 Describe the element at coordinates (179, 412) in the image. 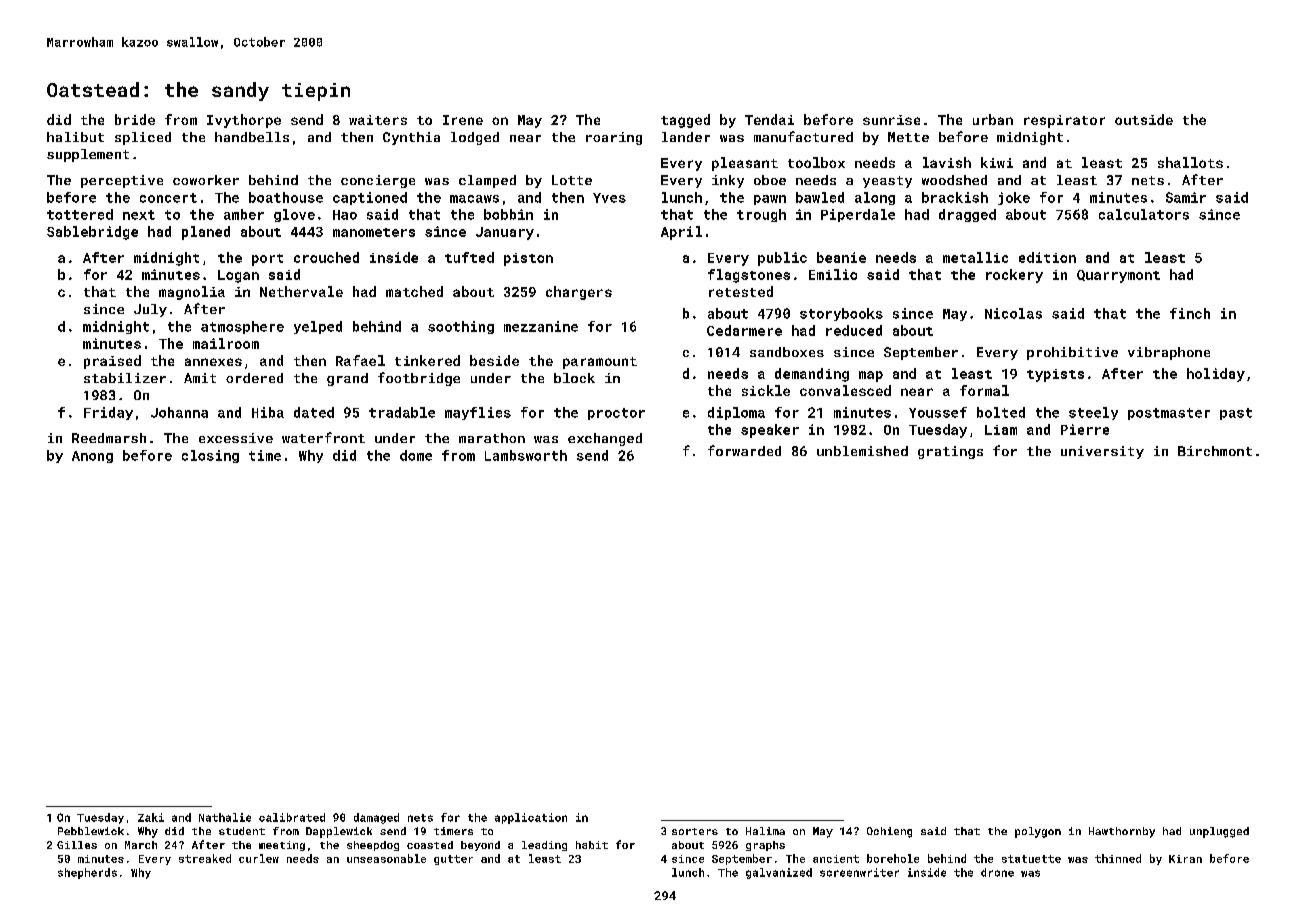

I see `Johanna` at that location.
